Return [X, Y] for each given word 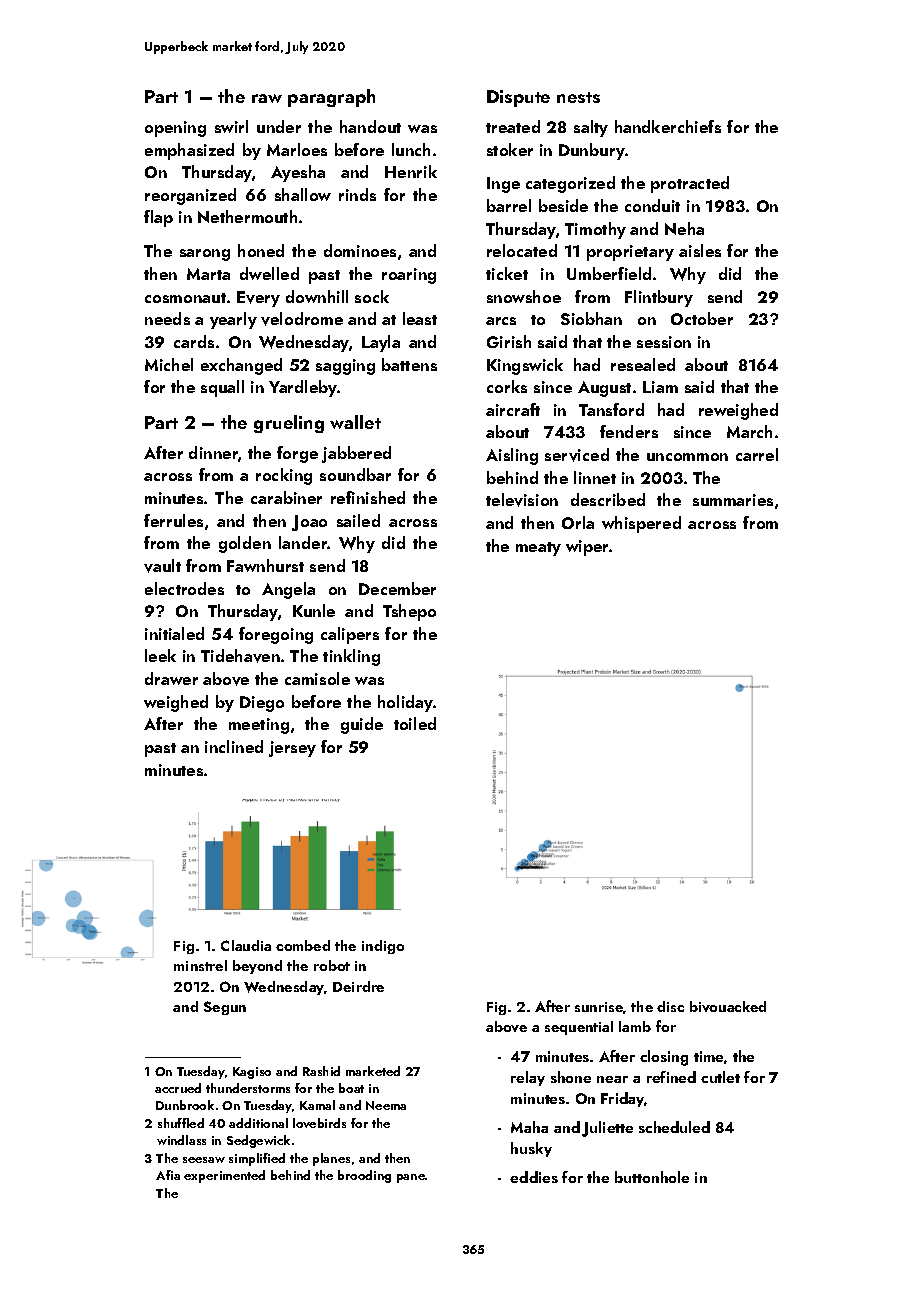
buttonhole [652, 1177]
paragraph [331, 98]
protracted [690, 184]
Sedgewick [258, 1141]
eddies [534, 1177]
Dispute [518, 98]
